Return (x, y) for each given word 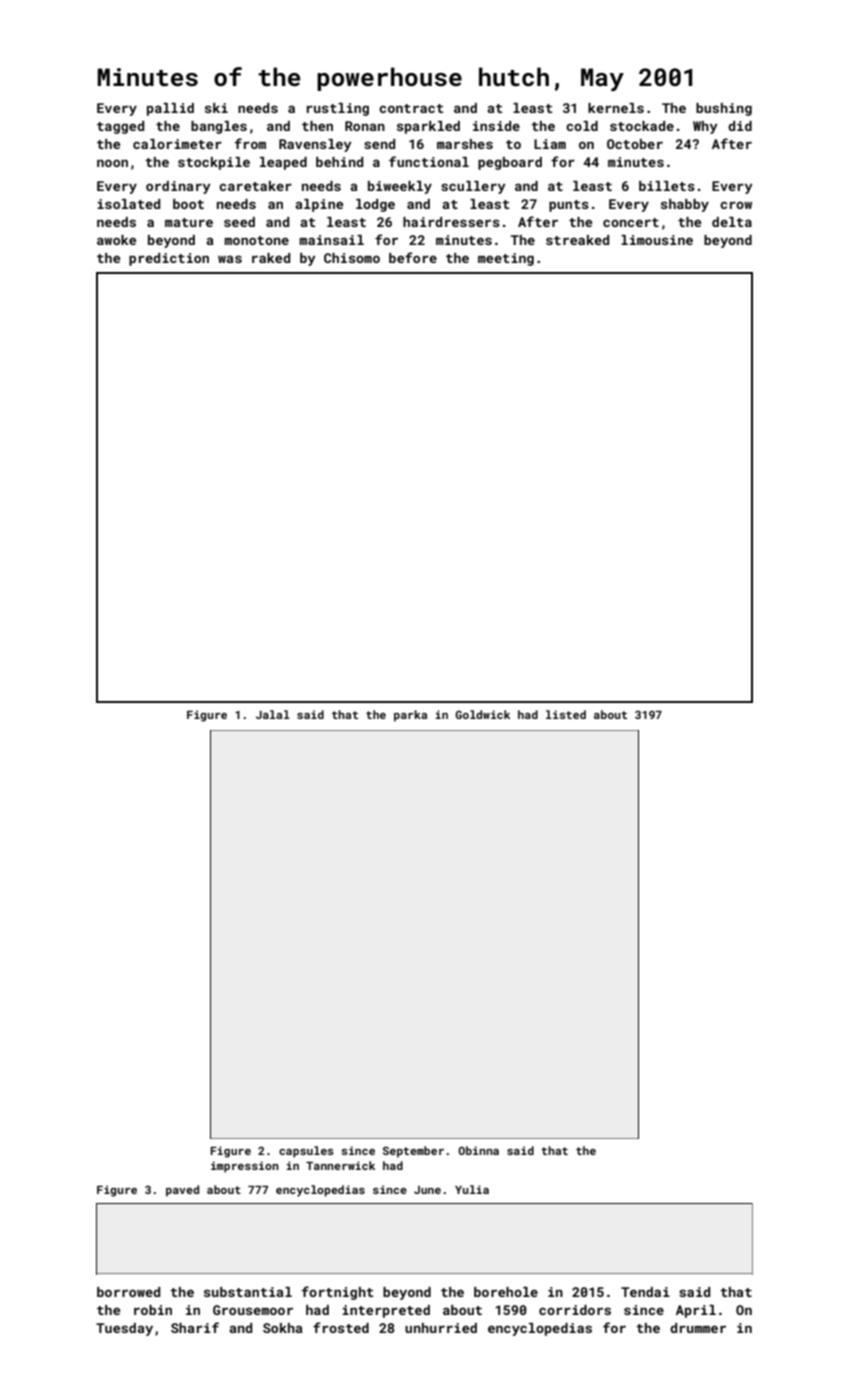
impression (245, 1167)
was (230, 259)
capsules (306, 1152)
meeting (506, 259)
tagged (120, 127)
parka (410, 716)
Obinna (478, 1150)
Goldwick (482, 714)
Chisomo (352, 258)
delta (732, 222)
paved (182, 1191)
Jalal (273, 714)
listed (566, 714)
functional (429, 161)
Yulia (472, 1189)
